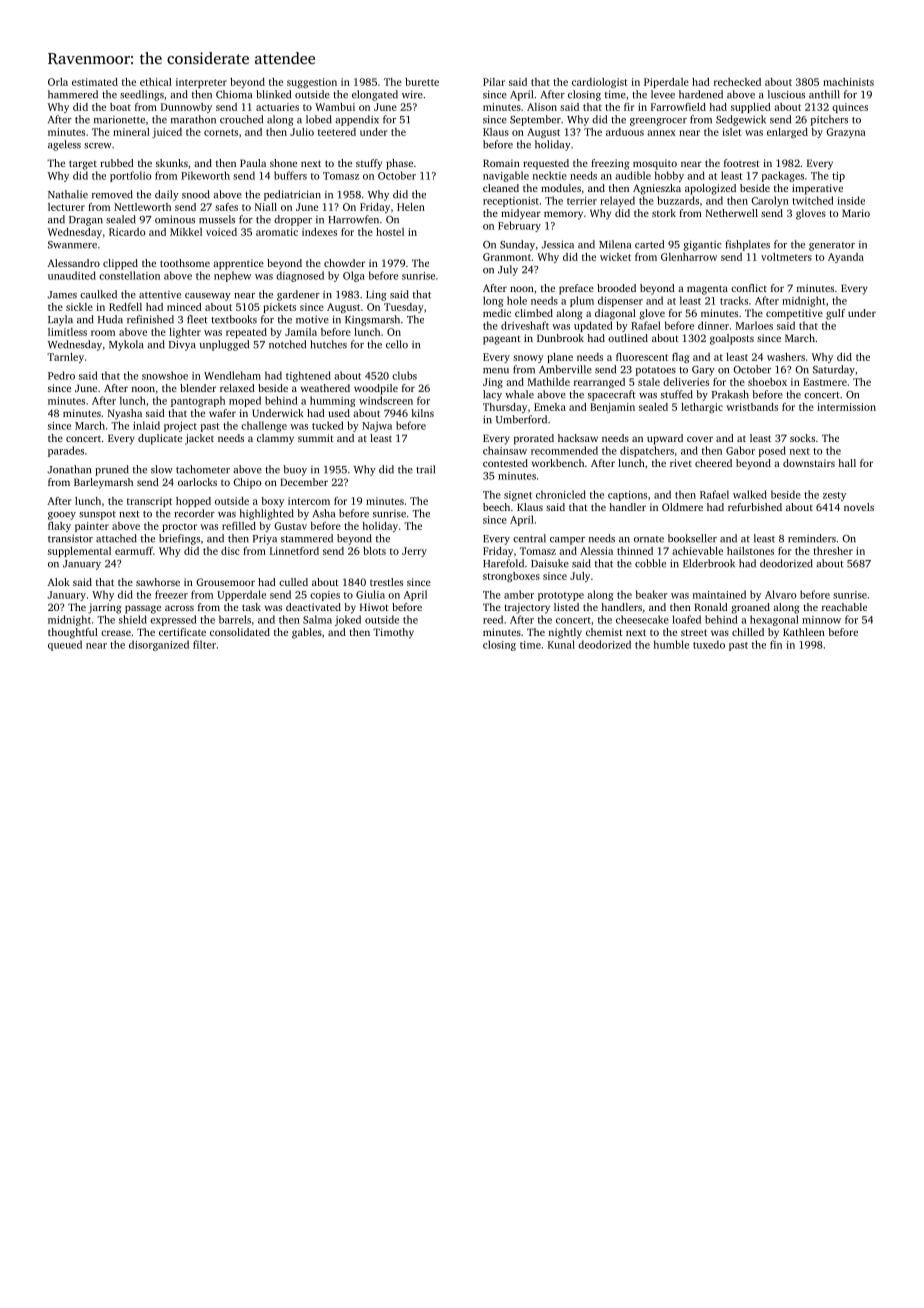 Image resolution: width=924 pixels, height=1308 pixels. What do you see at coordinates (65, 358) in the screenshot?
I see `Tarnley` at bounding box center [65, 358].
